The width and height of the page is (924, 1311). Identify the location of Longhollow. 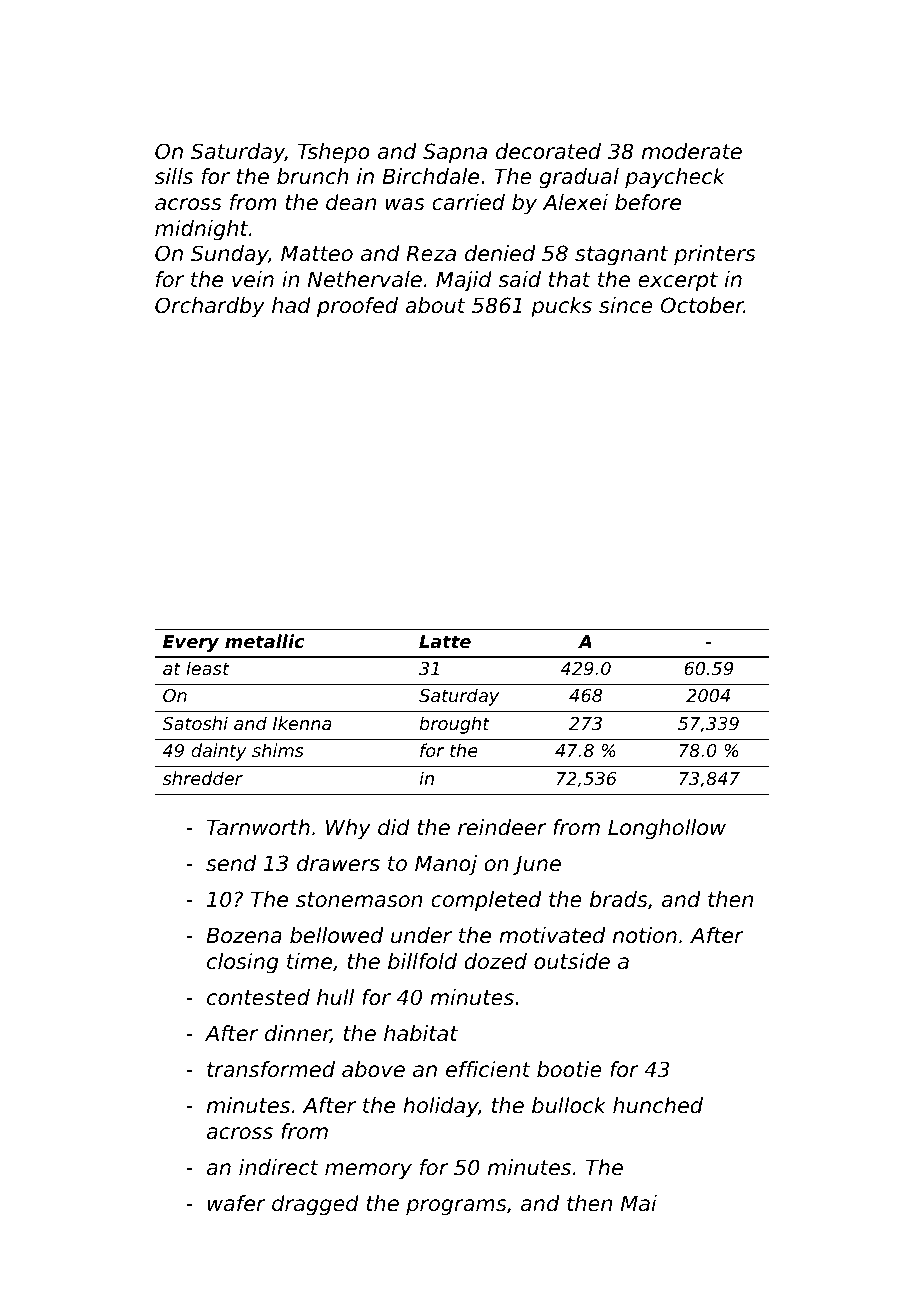
(667, 829).
